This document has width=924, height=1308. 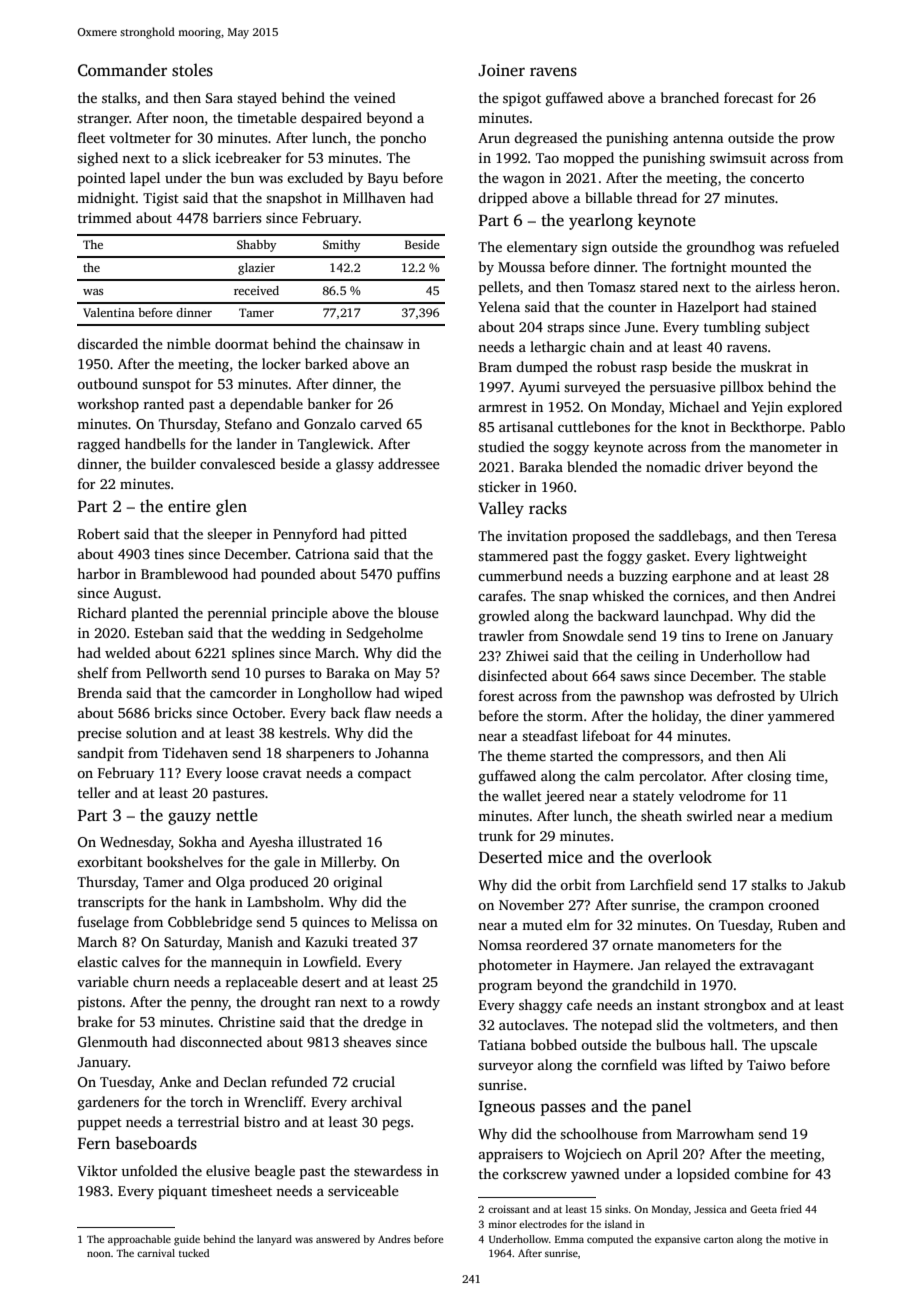 What do you see at coordinates (801, 717) in the document?
I see `yammered` at bounding box center [801, 717].
